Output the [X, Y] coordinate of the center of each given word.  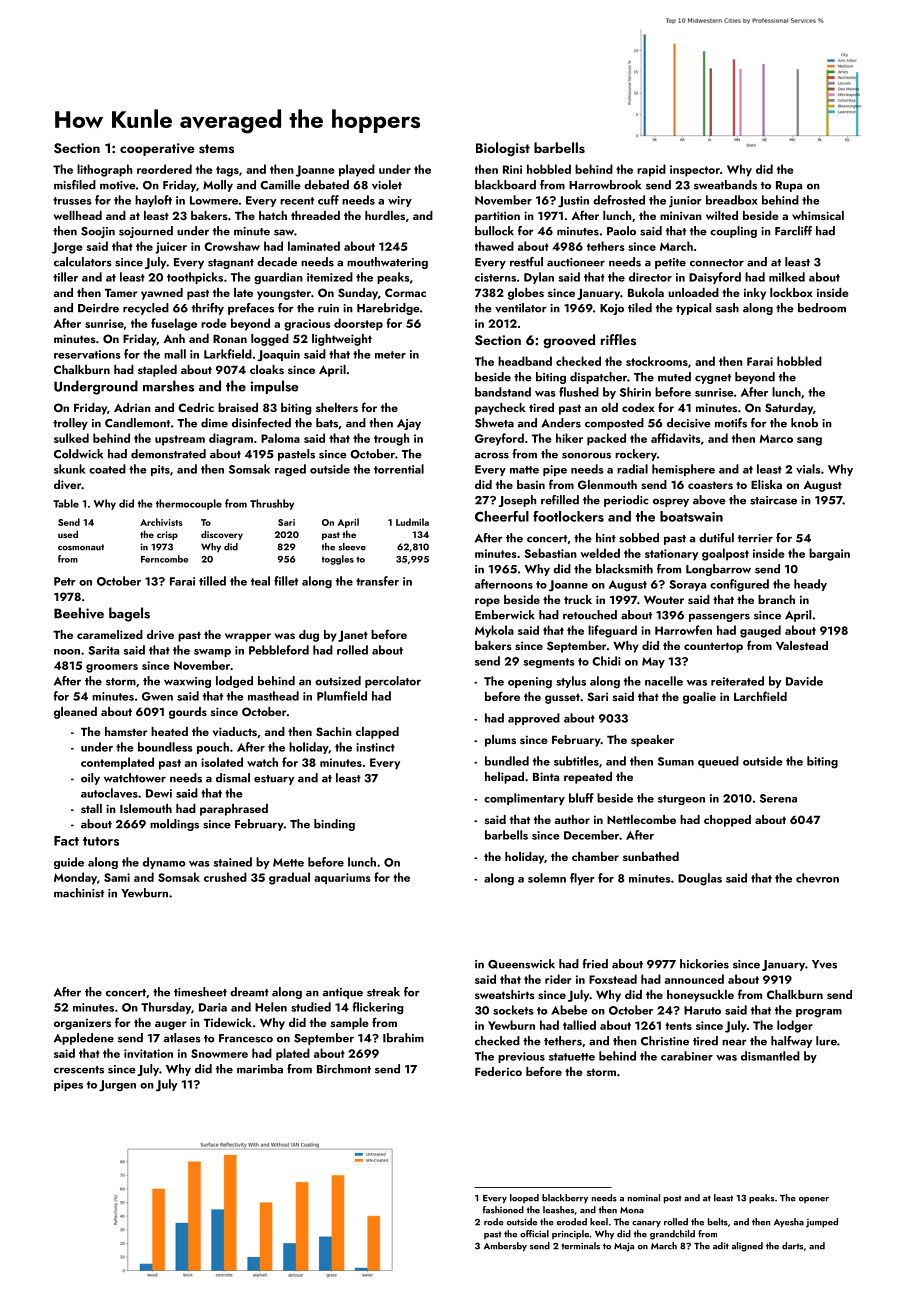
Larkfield [228, 354]
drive [160, 634]
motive [118, 185]
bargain [829, 554]
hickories [704, 964]
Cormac [405, 292]
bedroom [822, 308]
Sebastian [551, 553]
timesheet [200, 992]
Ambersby [505, 1247]
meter [390, 355]
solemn [547, 878]
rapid [651, 170]
